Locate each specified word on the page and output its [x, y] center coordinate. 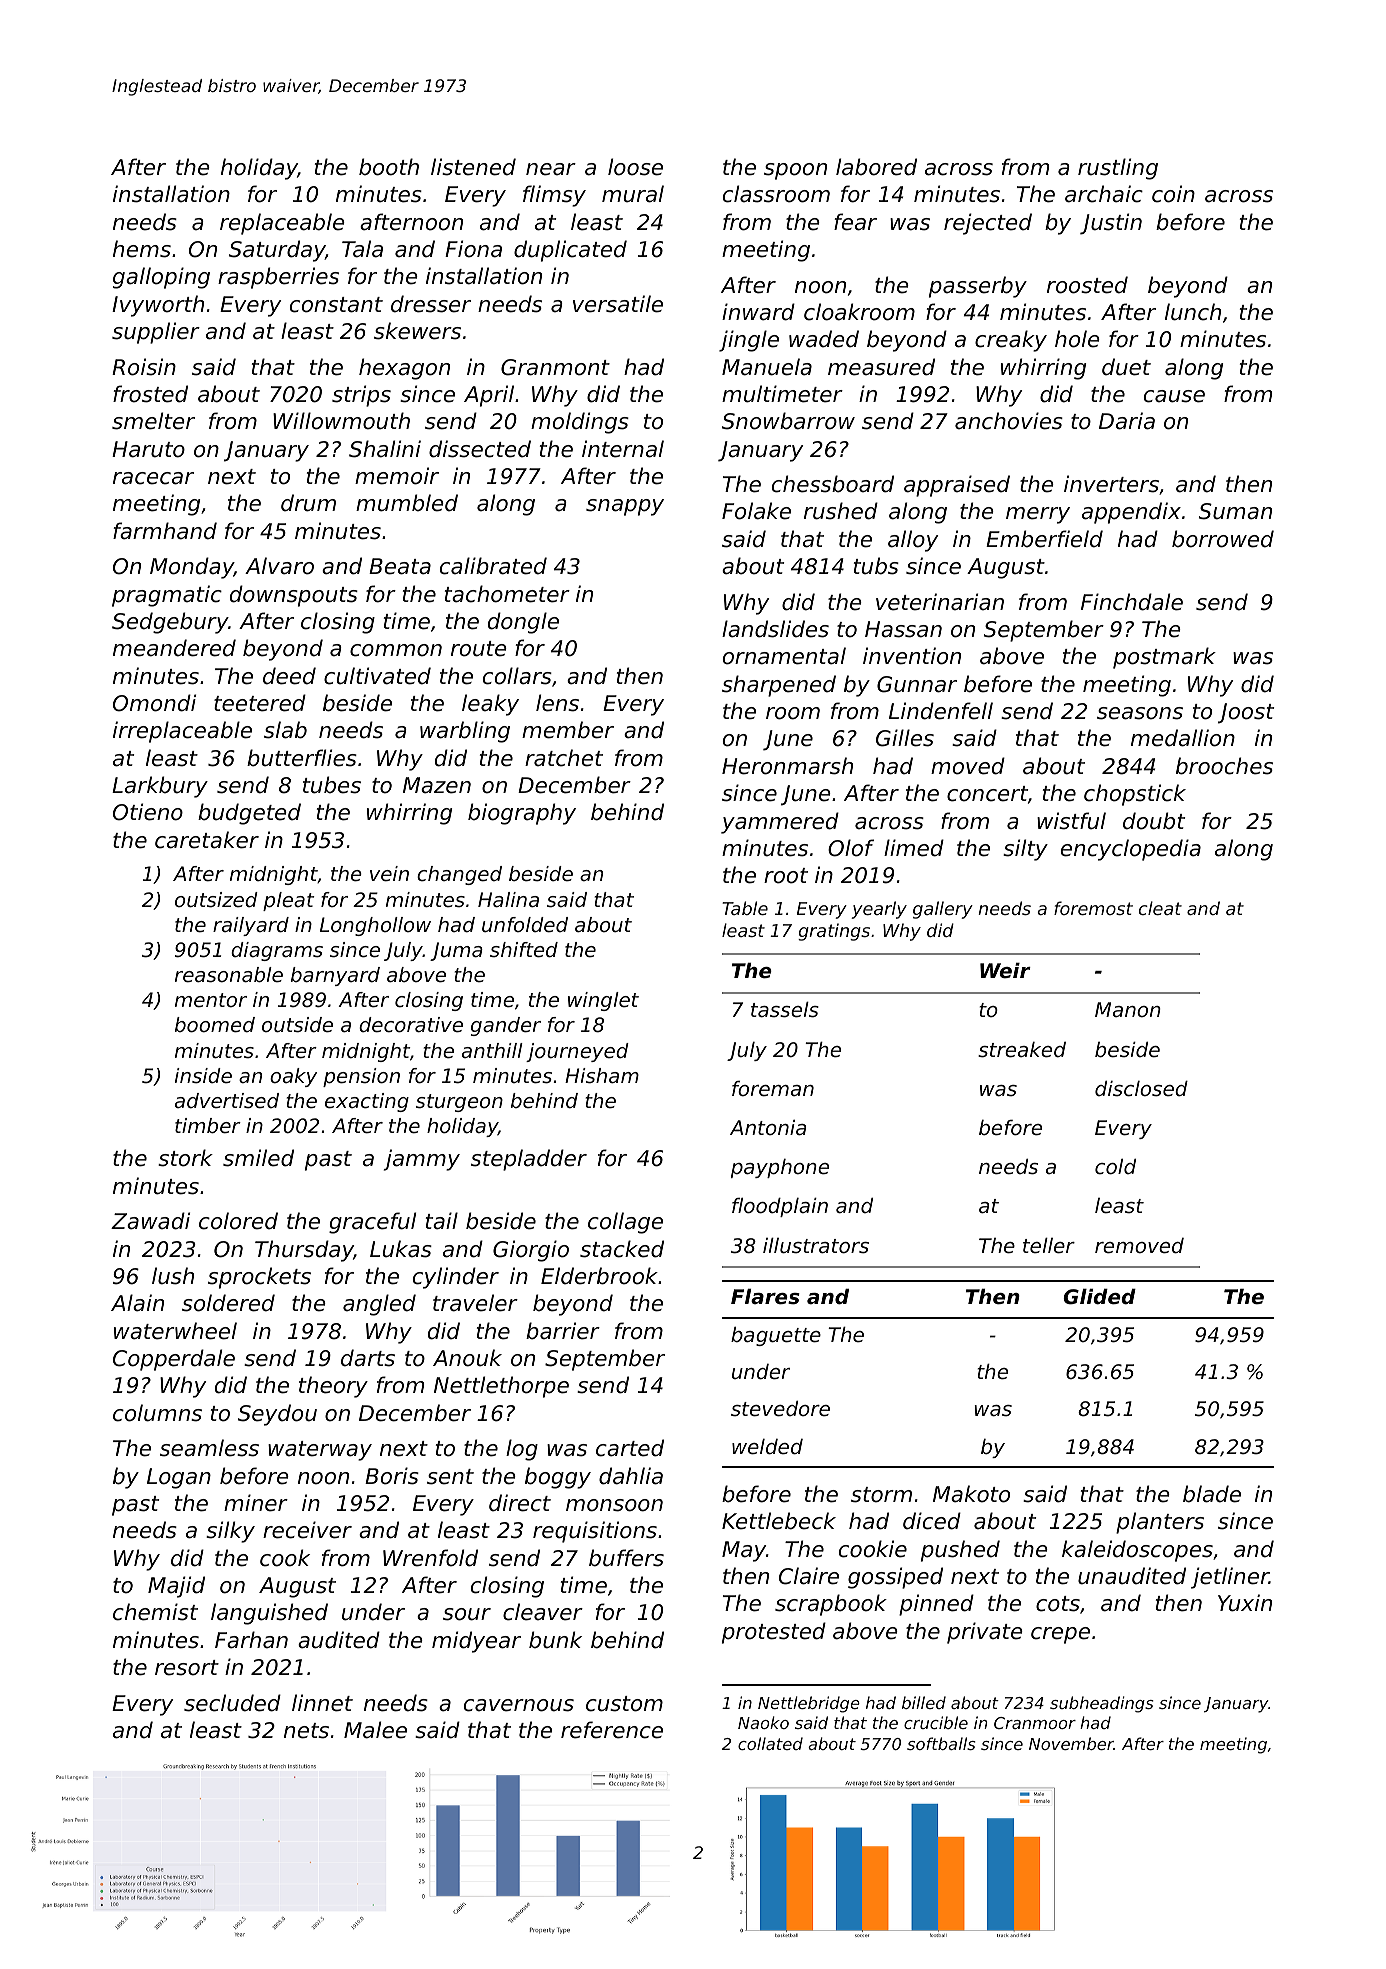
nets [306, 1731]
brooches [1224, 766]
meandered [174, 648]
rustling [1118, 169]
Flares [765, 1297]
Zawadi [150, 1221]
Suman [1235, 511]
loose [635, 167]
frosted [150, 394]
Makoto [971, 1494]
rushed [841, 511]
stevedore [780, 1409]
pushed [960, 1551]
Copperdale [174, 1360]
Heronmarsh [787, 766]
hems [142, 249]
